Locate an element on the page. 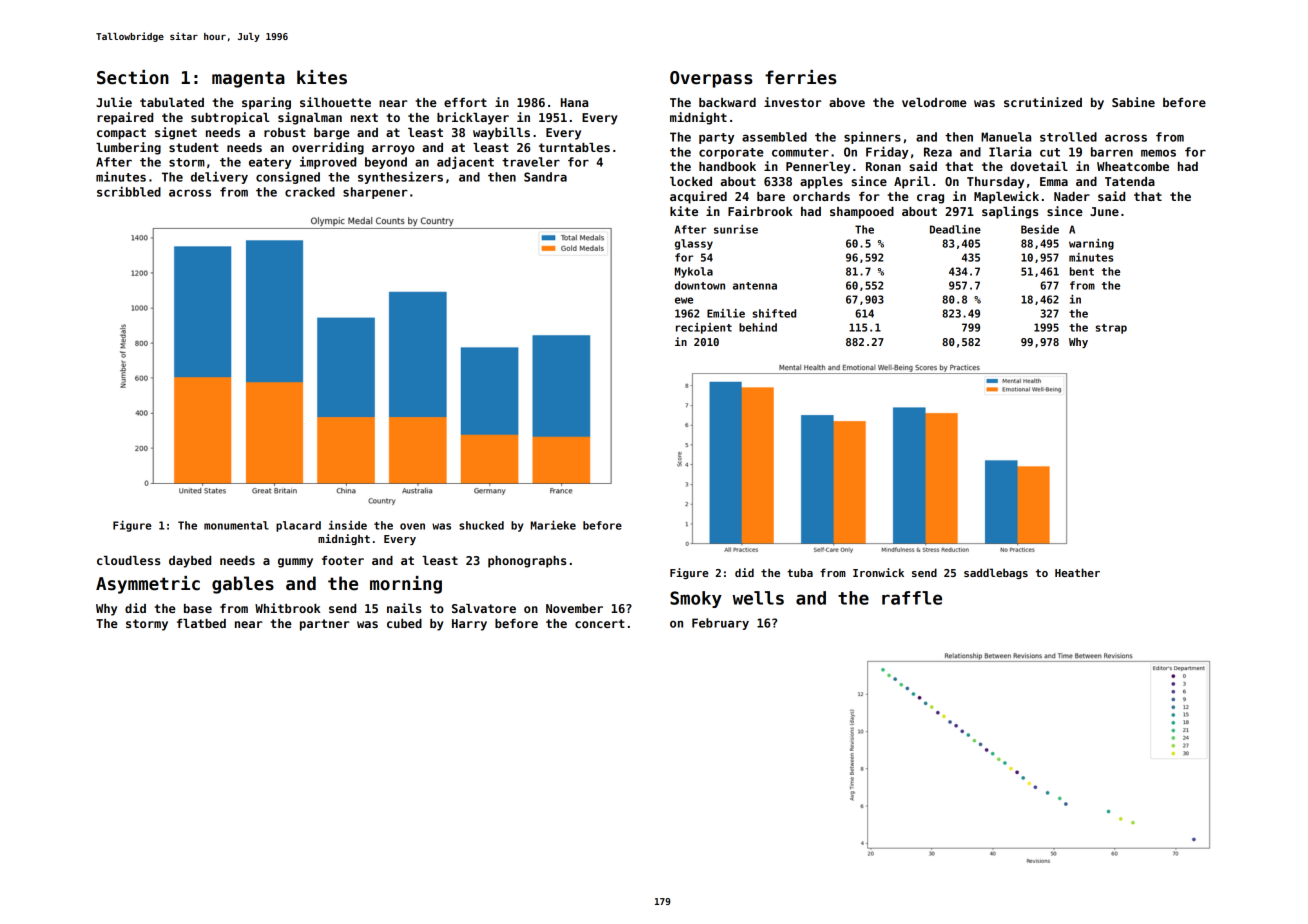  cloudless is located at coordinates (128, 560).
